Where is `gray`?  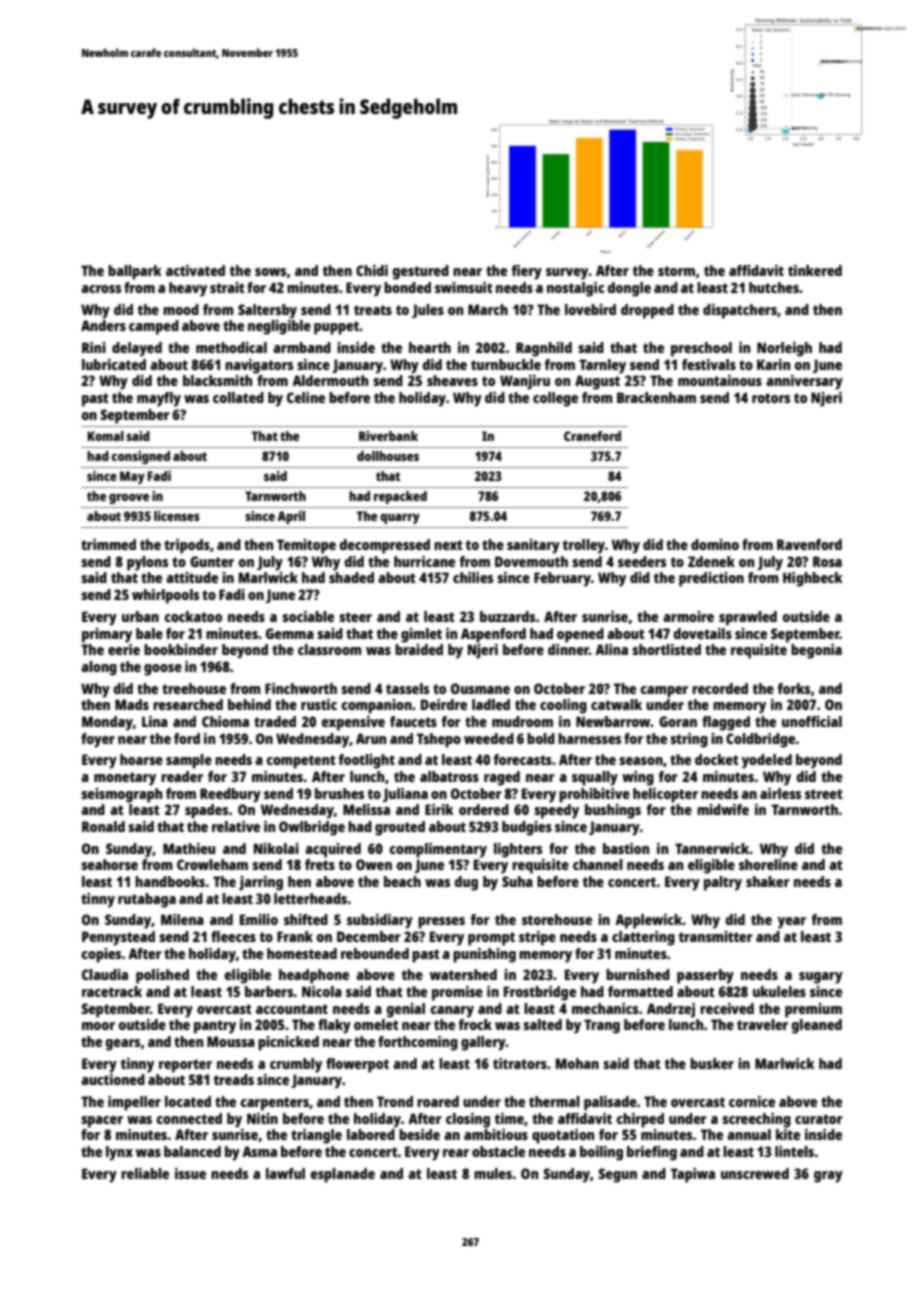 gray is located at coordinates (828, 1177).
